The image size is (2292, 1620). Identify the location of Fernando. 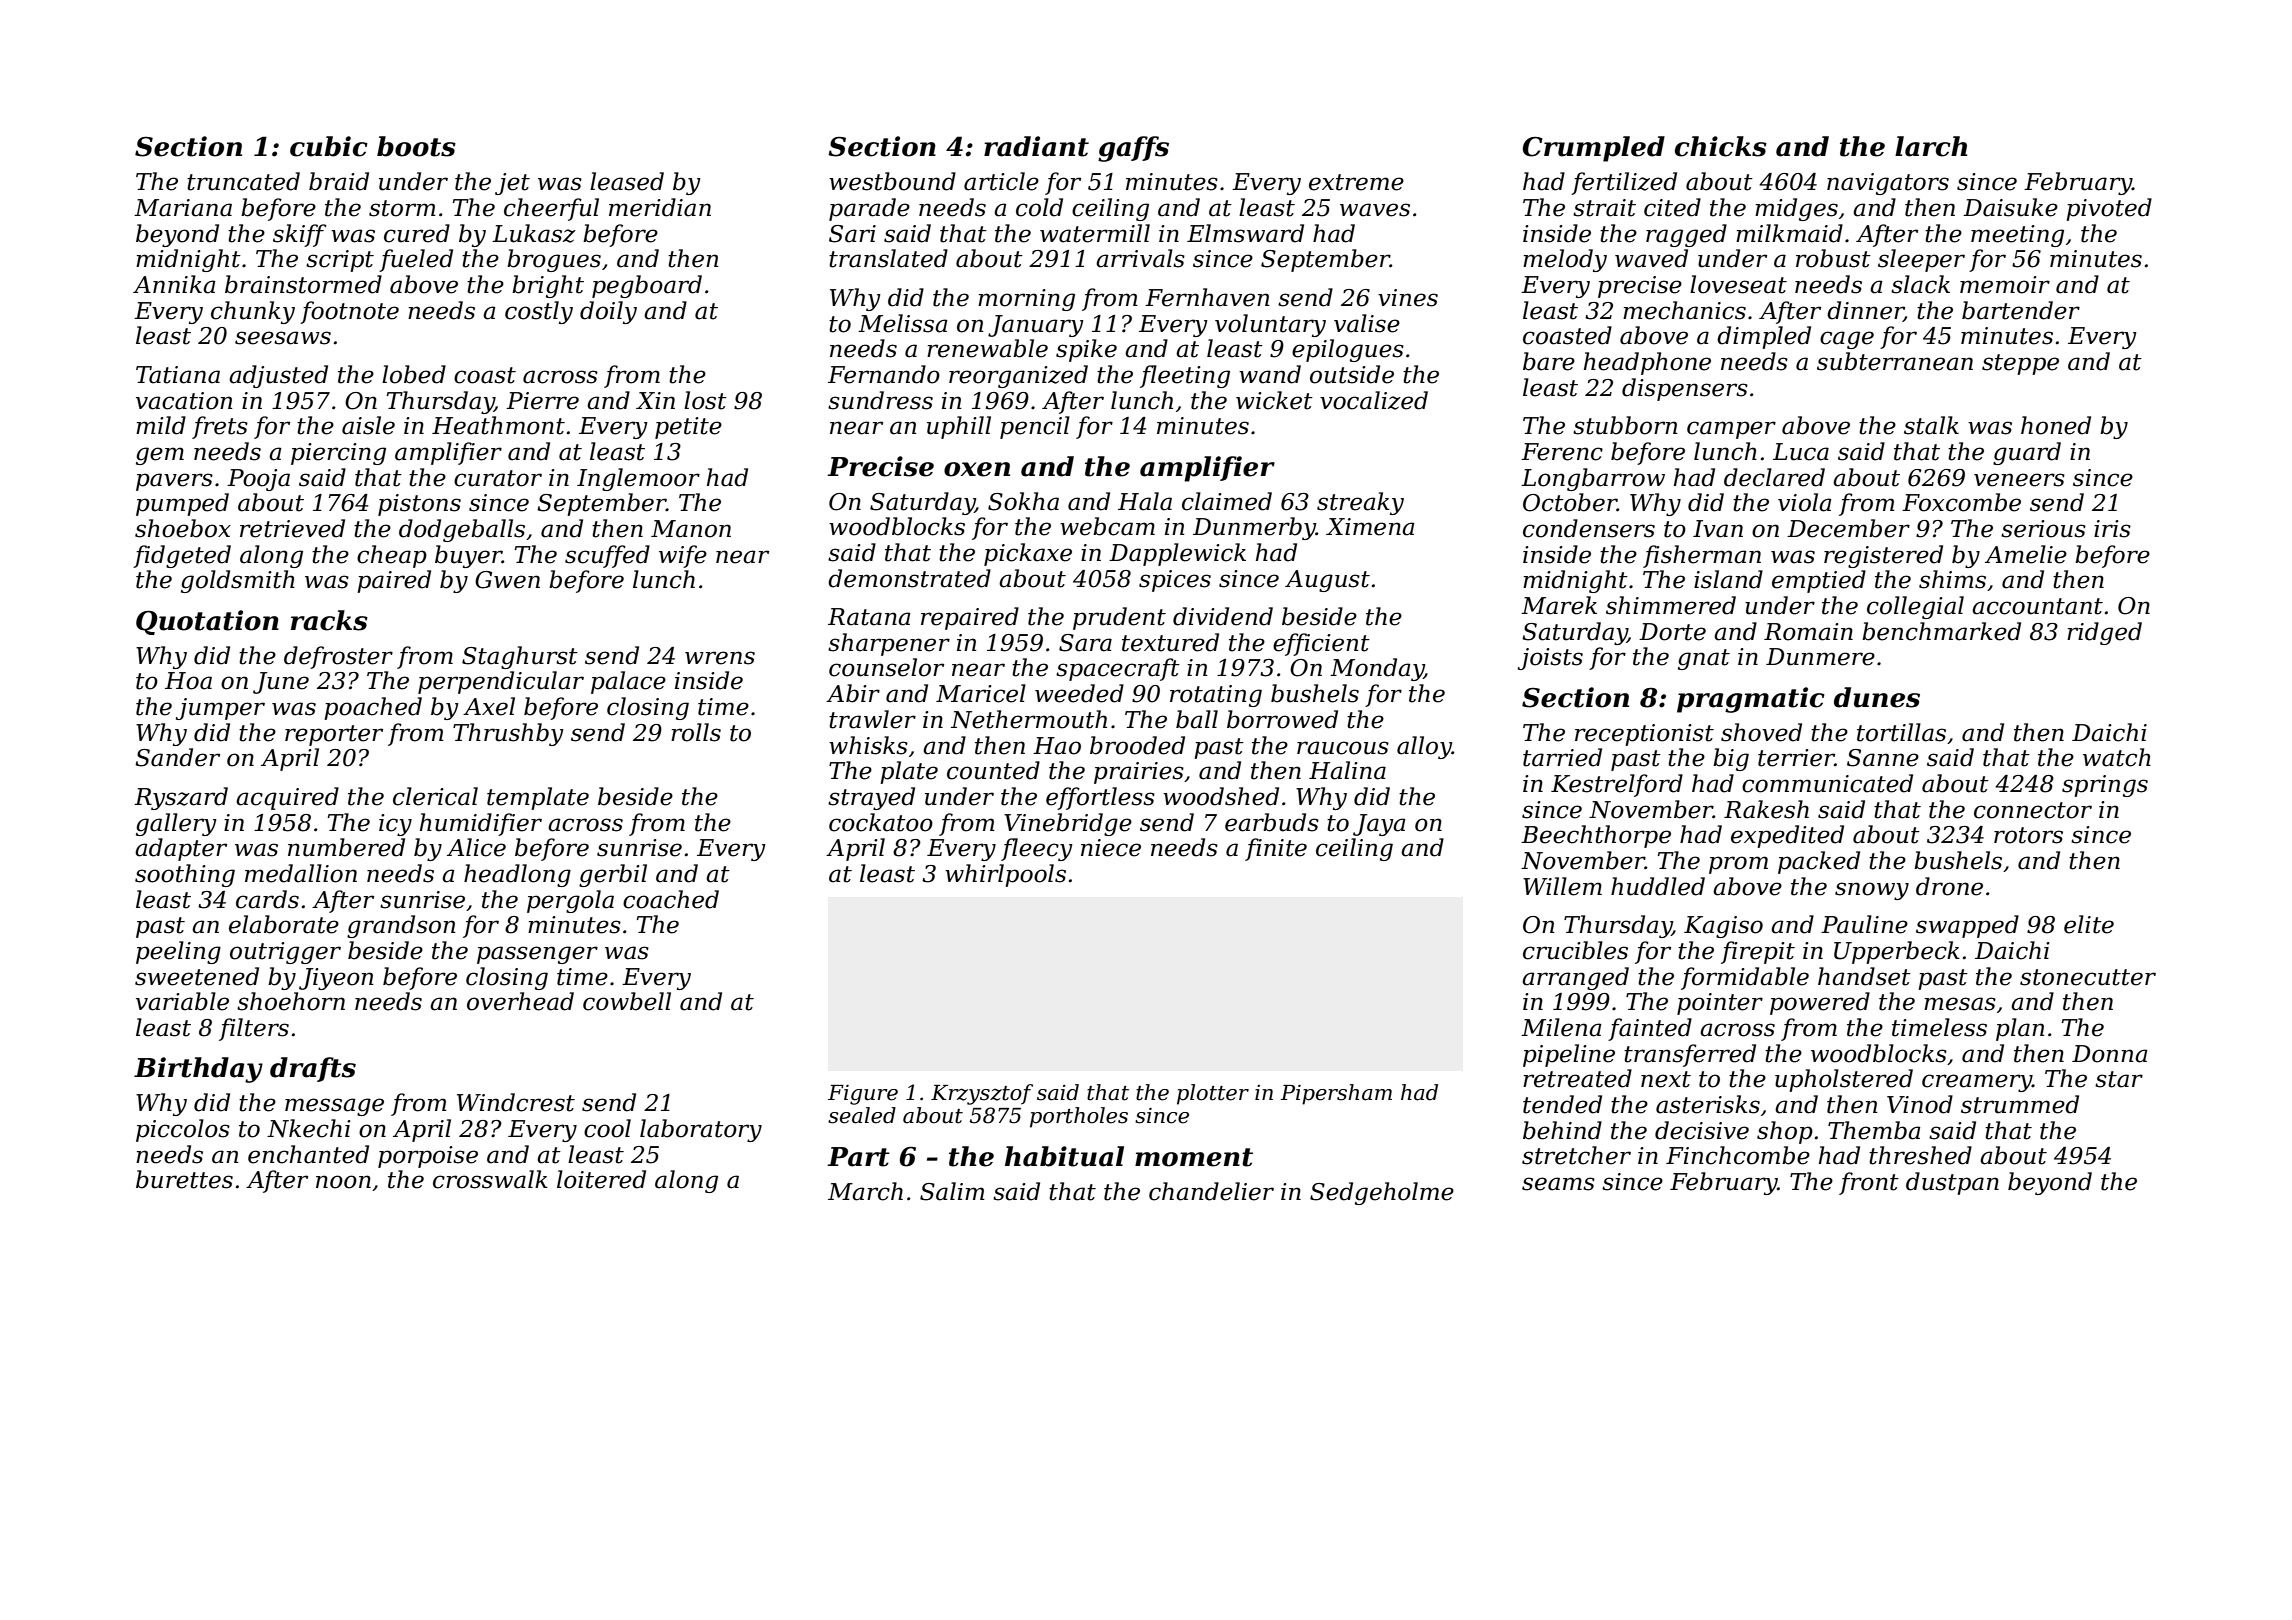
(884, 374).
